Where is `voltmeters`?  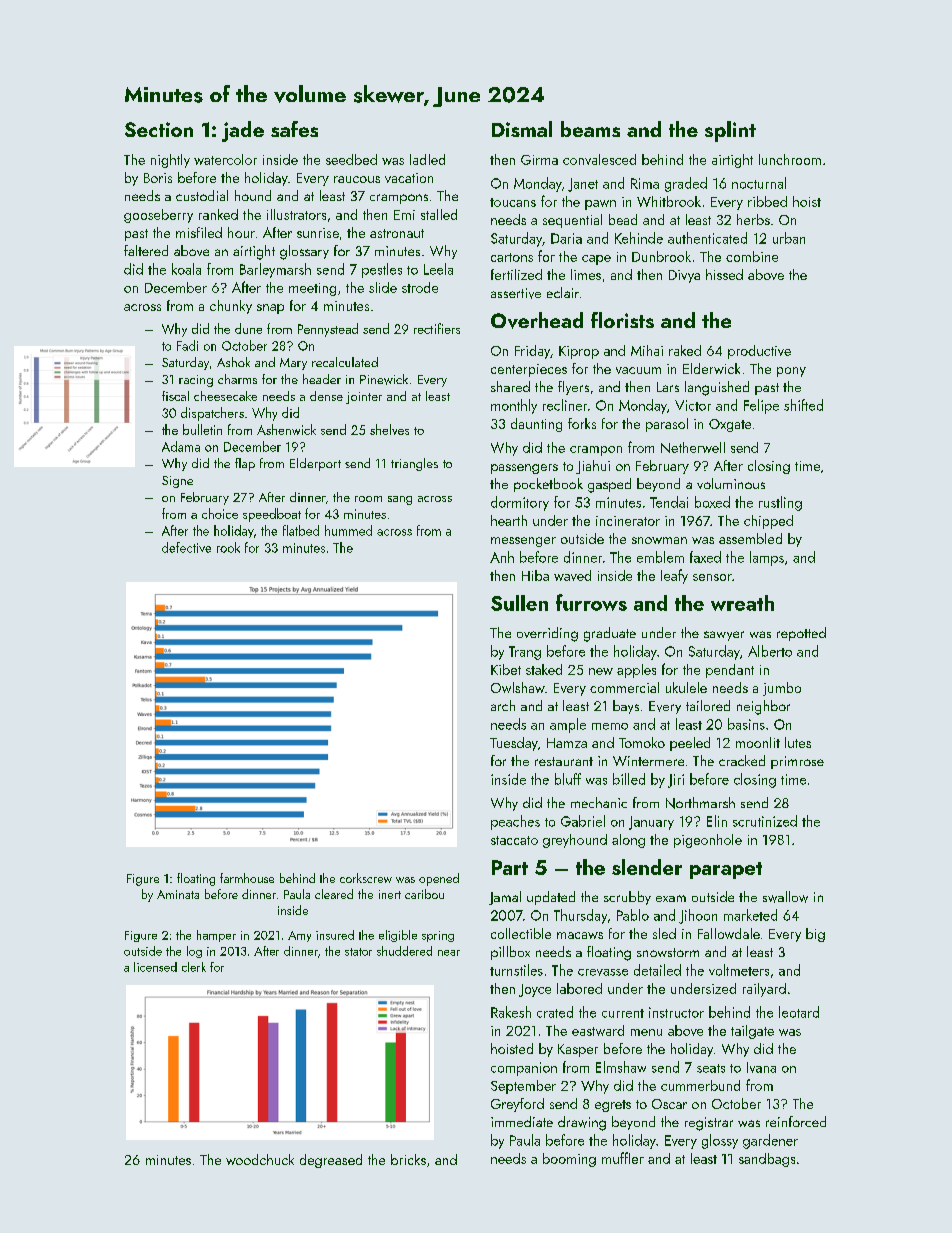
voltmeters is located at coordinates (739, 970).
